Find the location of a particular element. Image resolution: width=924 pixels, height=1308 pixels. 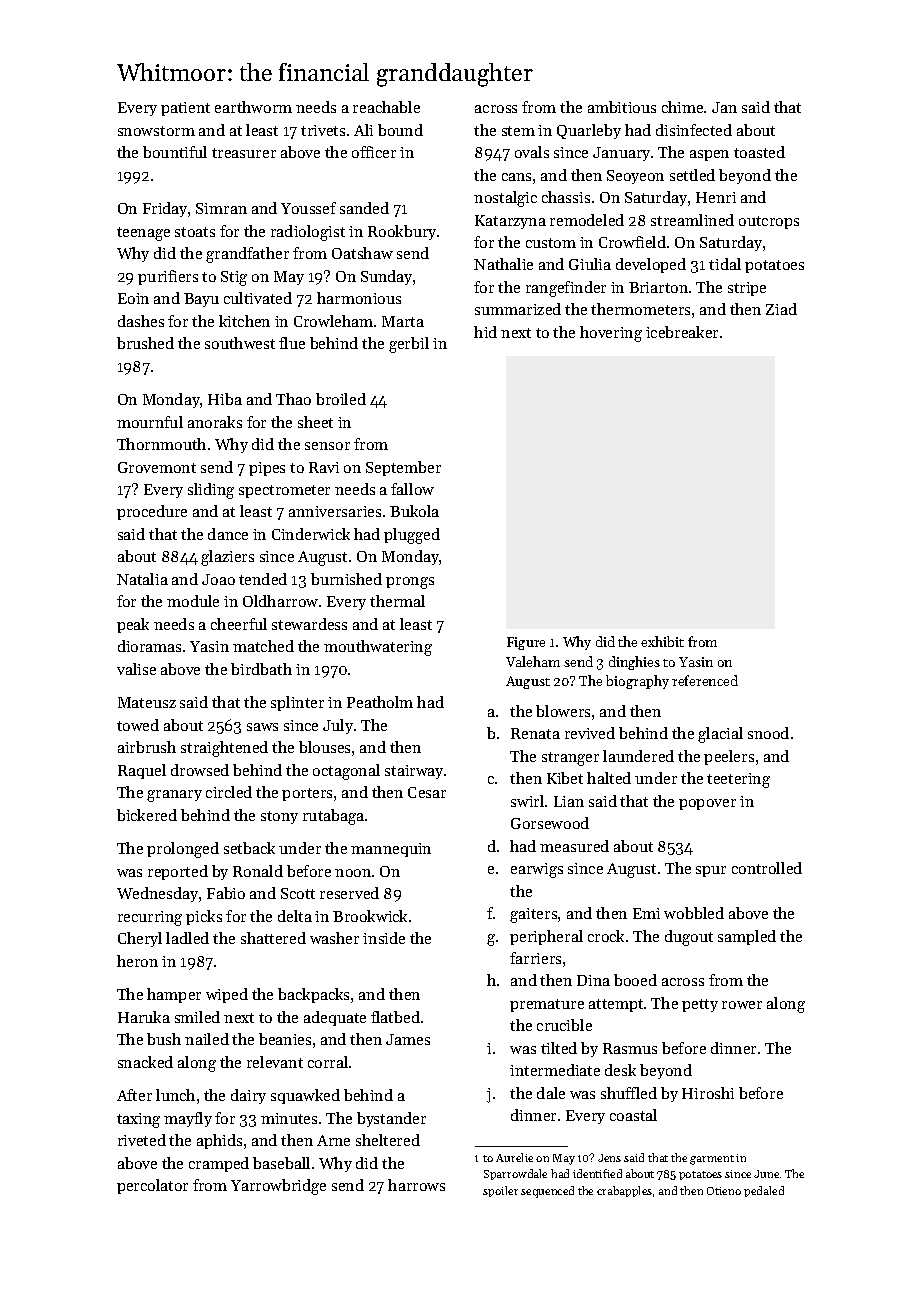

referenced is located at coordinates (705, 680).
